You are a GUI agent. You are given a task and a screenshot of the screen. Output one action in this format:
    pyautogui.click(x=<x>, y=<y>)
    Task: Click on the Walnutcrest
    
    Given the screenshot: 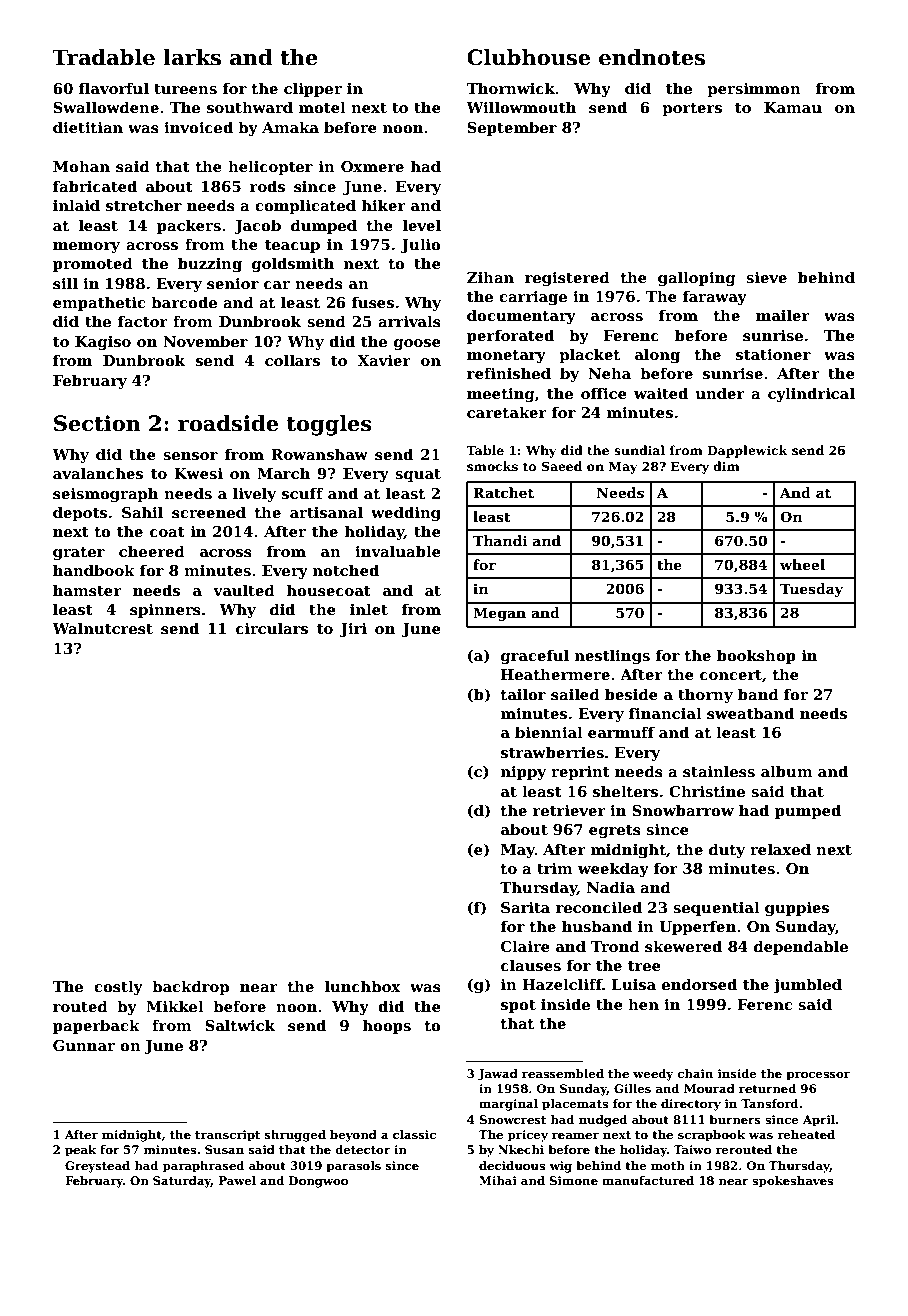 What is the action you would take?
    pyautogui.click(x=102, y=628)
